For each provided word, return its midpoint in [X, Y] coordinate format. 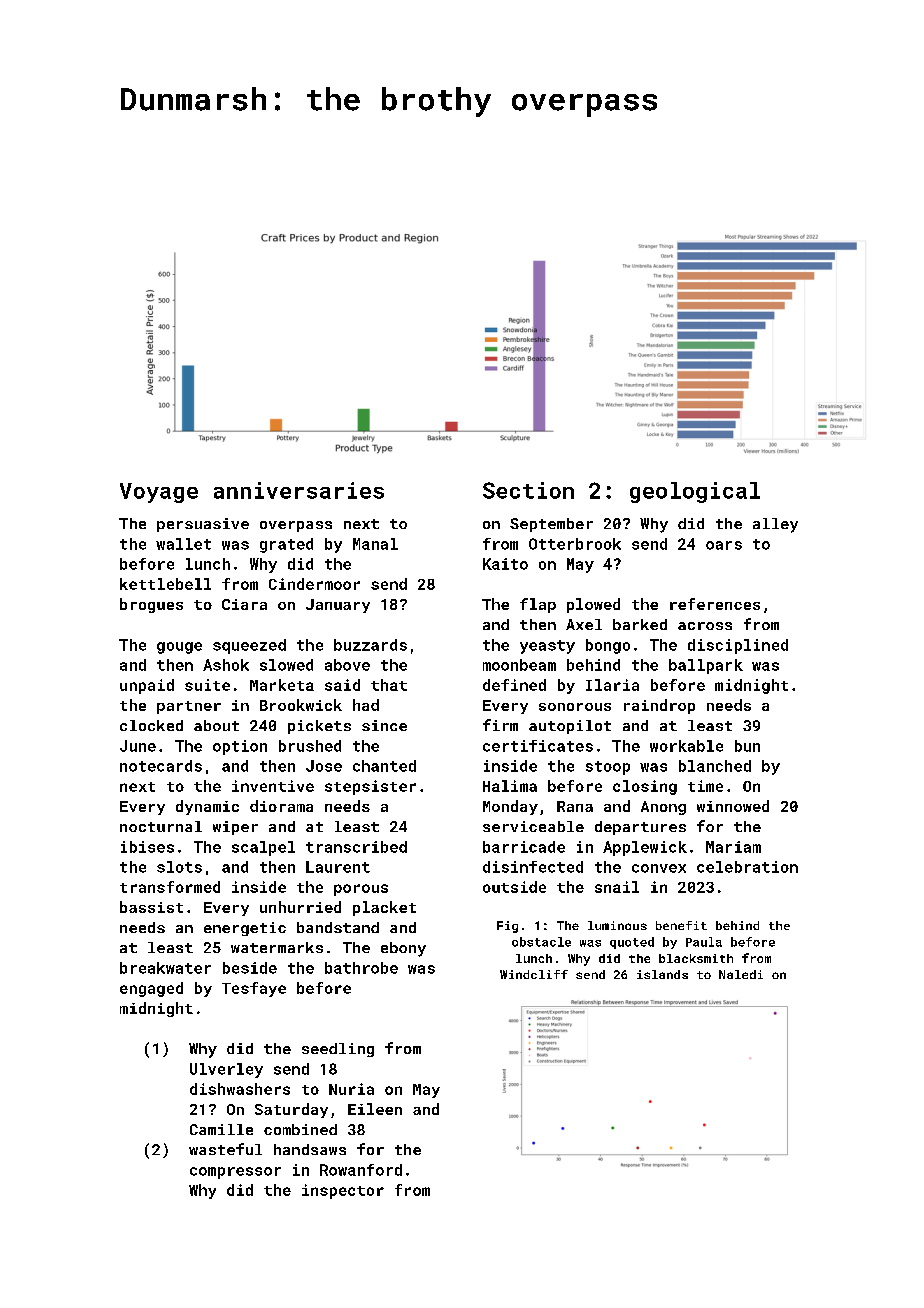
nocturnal [161, 826]
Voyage [159, 493]
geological [695, 492]
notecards [161, 766]
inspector [343, 1191]
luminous [617, 925]
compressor [235, 1173]
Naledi [741, 974]
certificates [538, 746]
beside [250, 968]
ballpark [706, 666]
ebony [403, 949]
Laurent [338, 867]
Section [528, 490]
